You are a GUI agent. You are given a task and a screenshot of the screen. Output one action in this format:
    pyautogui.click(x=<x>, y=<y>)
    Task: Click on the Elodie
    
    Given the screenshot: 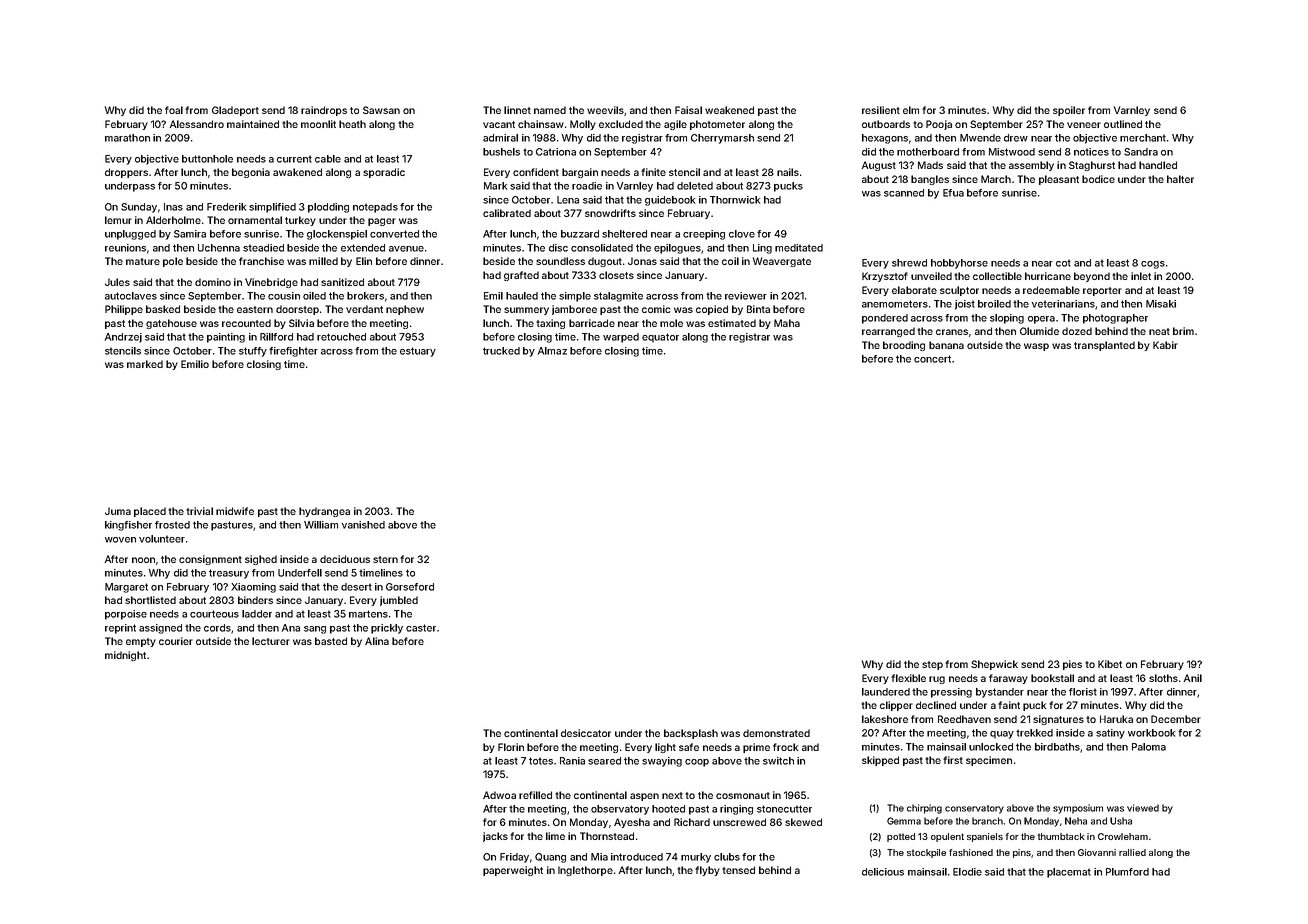 What is the action you would take?
    pyautogui.click(x=967, y=872)
